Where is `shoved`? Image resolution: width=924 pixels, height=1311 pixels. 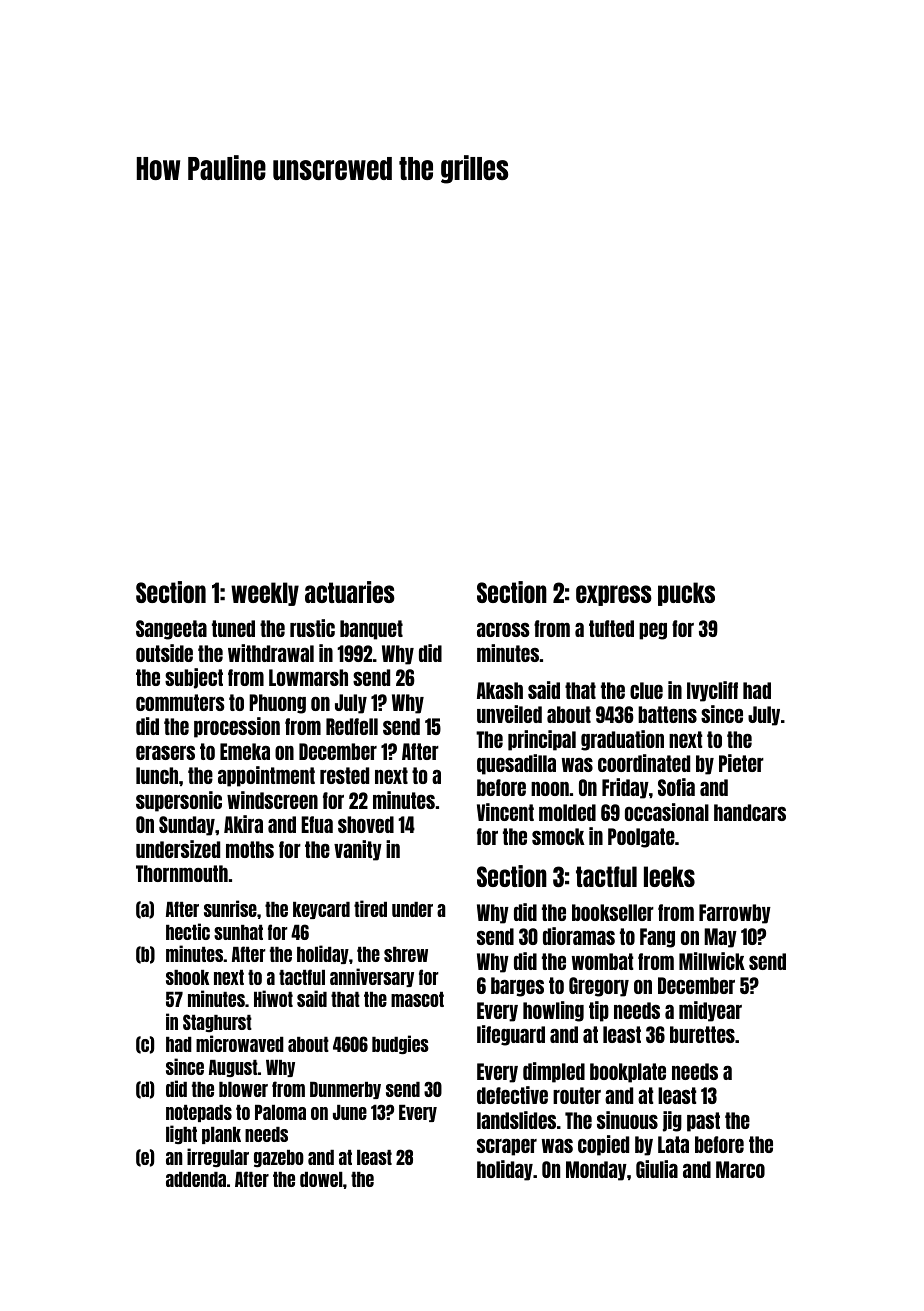
shoved is located at coordinates (366, 824).
